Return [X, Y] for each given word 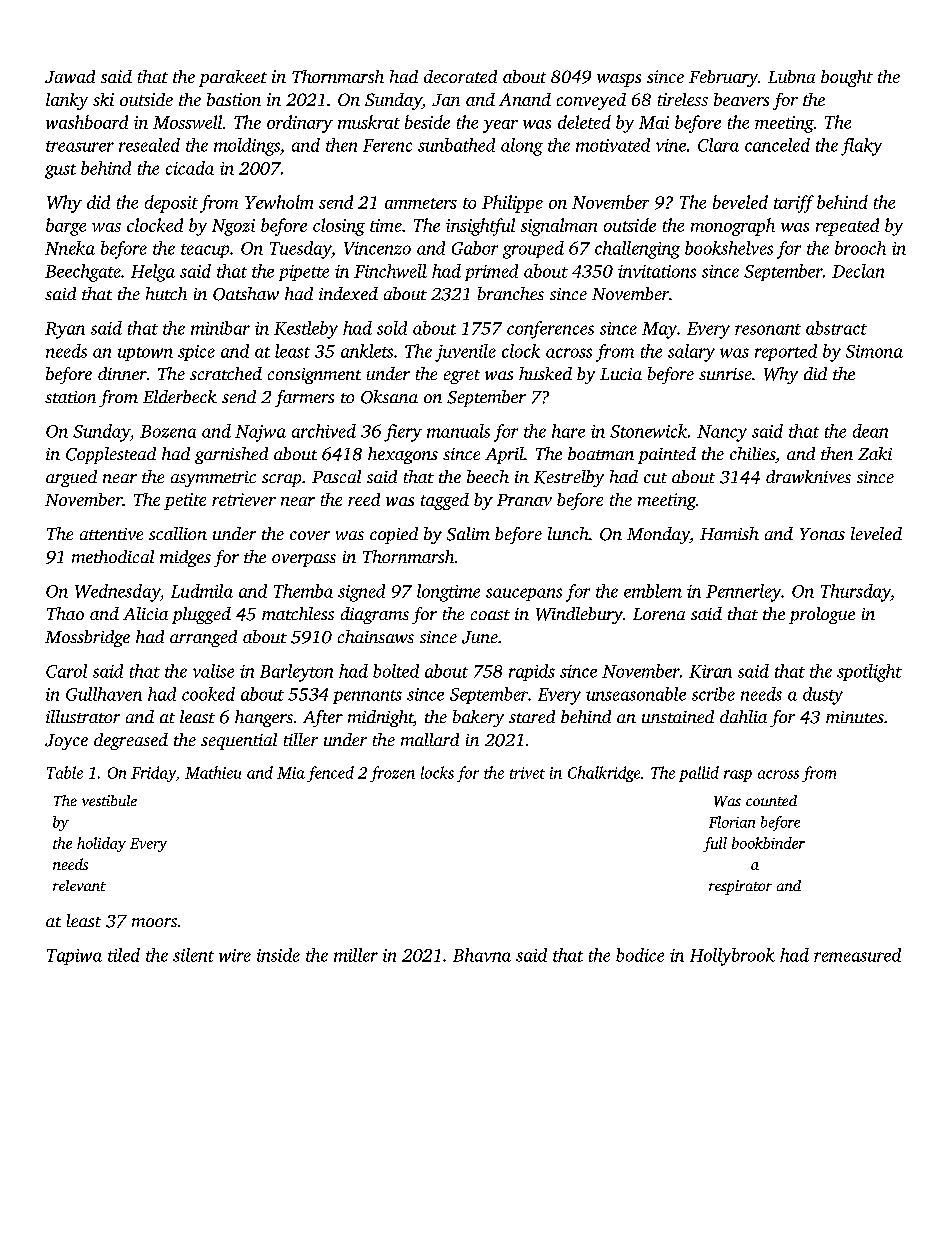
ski [103, 99]
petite [185, 501]
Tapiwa [74, 957]
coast [490, 615]
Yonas [822, 534]
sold [392, 328]
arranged [203, 638]
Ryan [65, 330]
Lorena [659, 614]
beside [427, 122]
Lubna [791, 76]
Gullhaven [104, 694]
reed [364, 499]
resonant [768, 329]
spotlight [869, 673]
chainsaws [376, 636]
